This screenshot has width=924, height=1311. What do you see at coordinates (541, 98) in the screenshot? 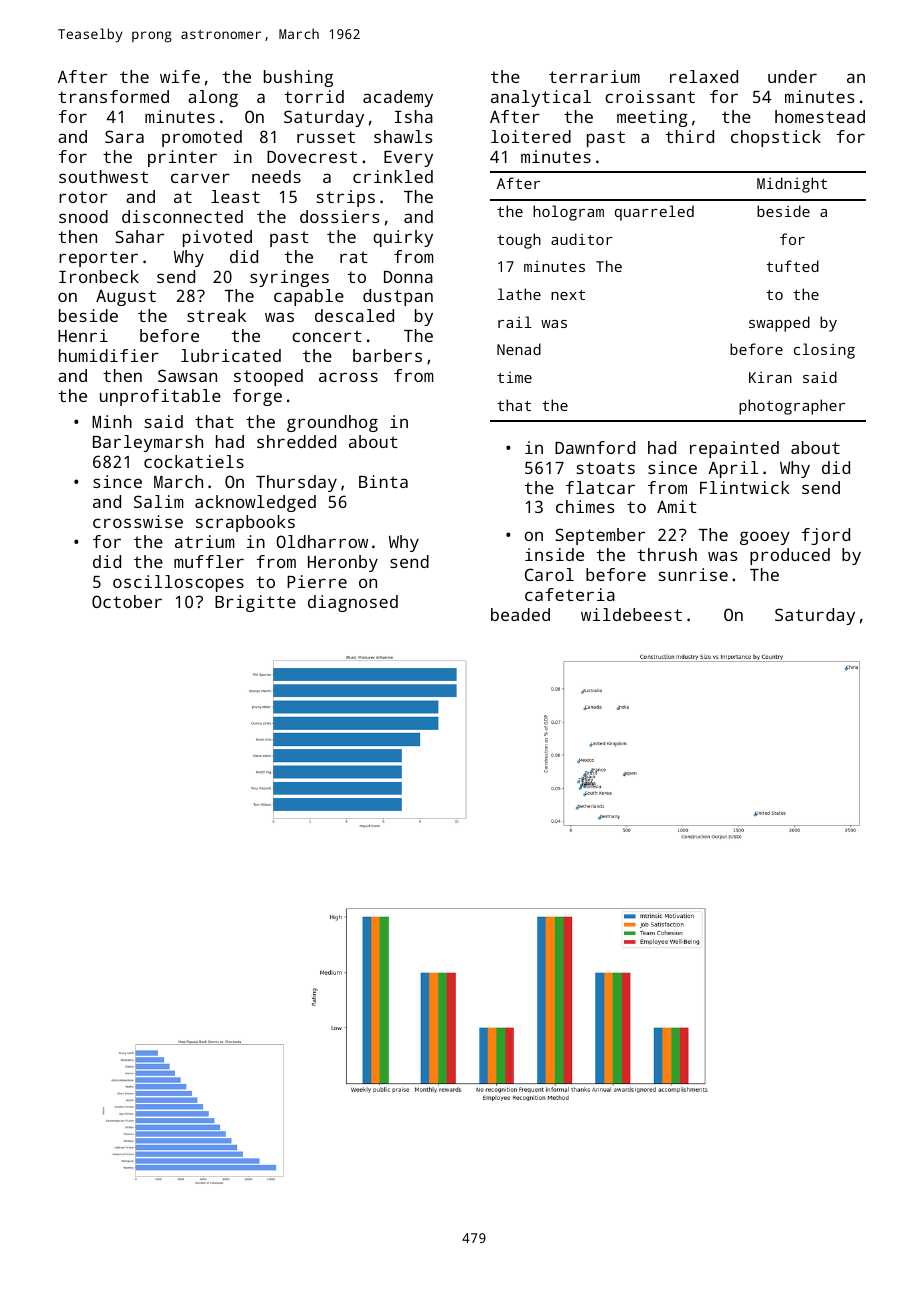
I see `analytical` at bounding box center [541, 98].
